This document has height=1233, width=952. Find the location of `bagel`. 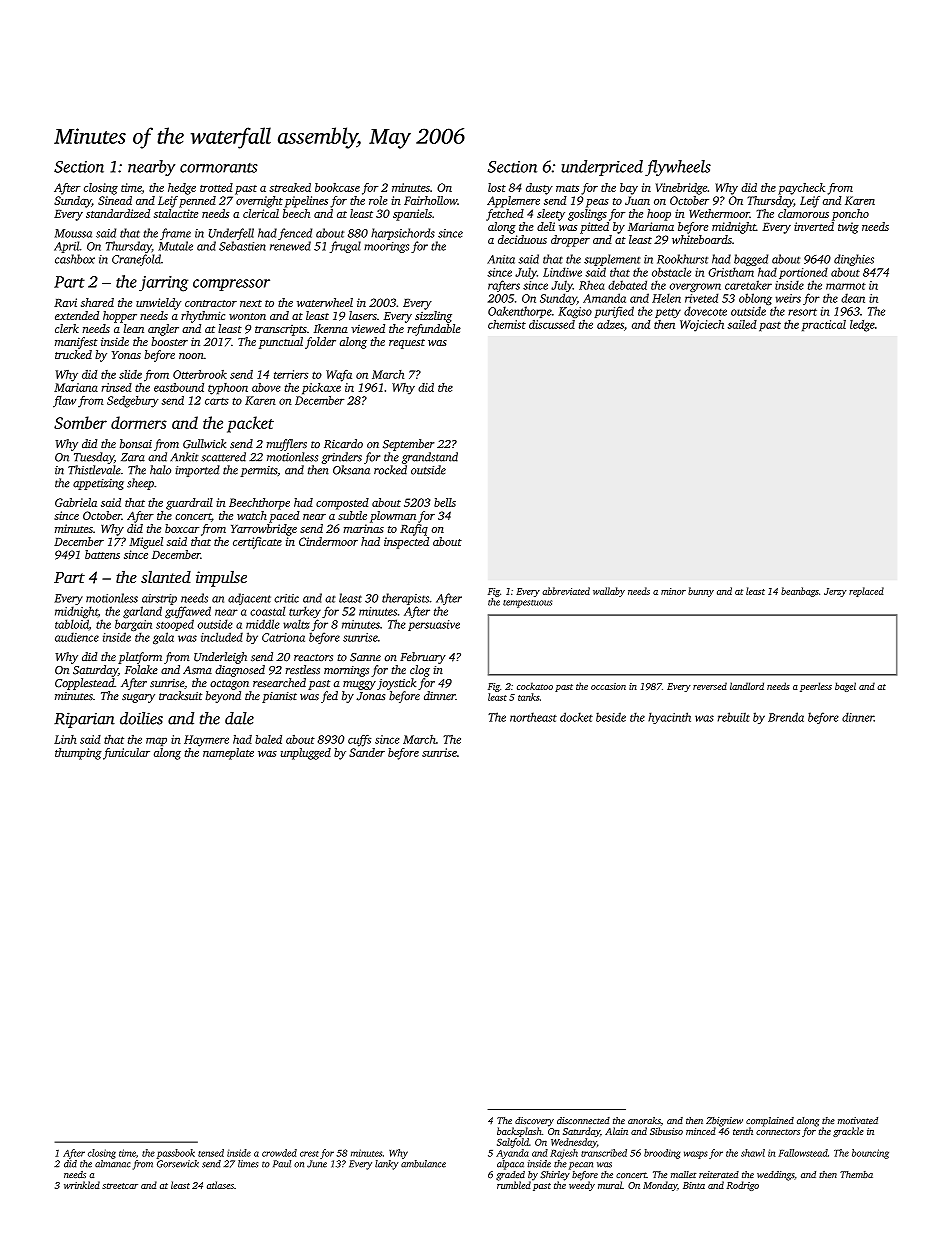

bagel is located at coordinates (845, 687).
